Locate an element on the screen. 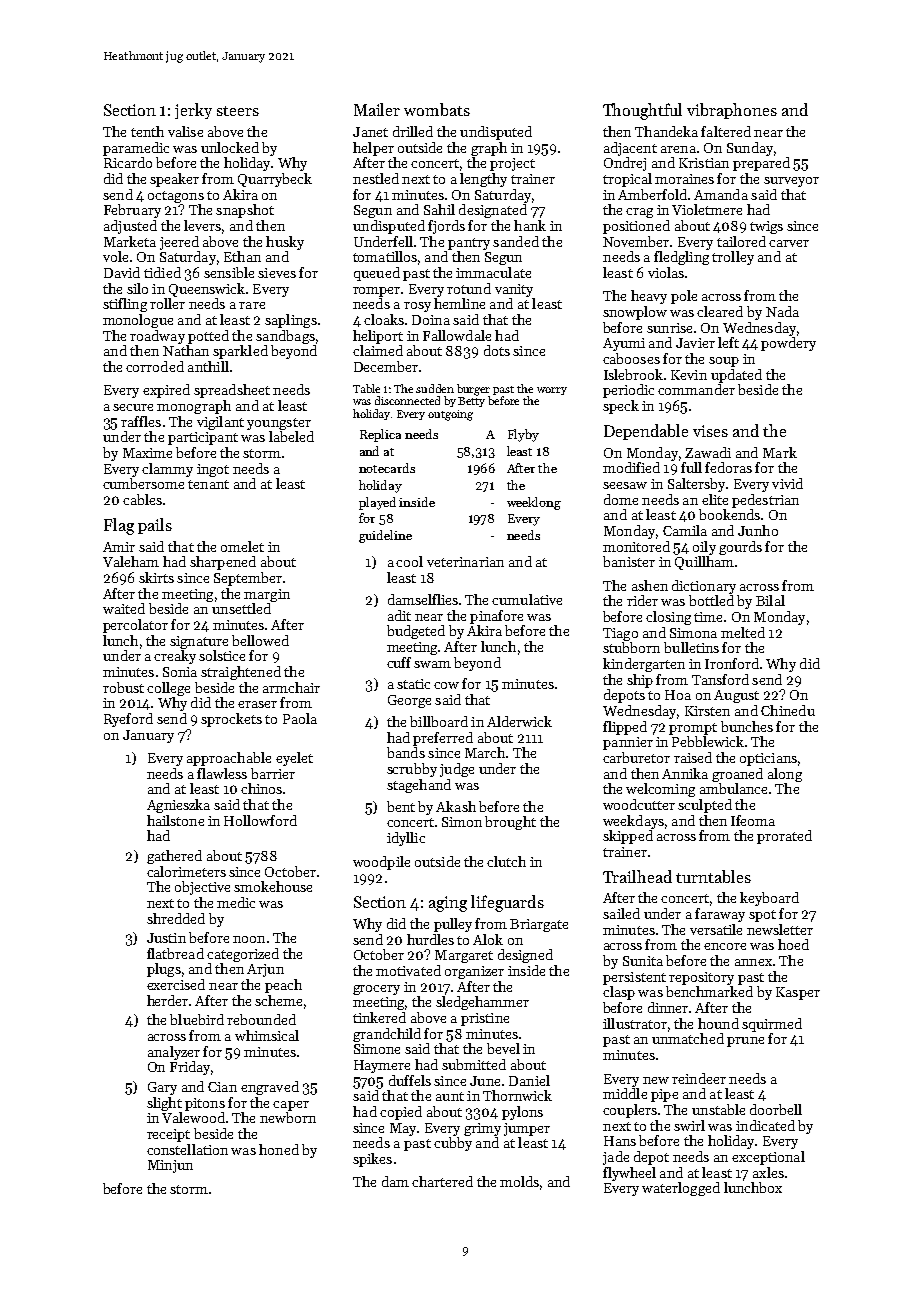 The height and width of the screenshot is (1308, 924). Minjun is located at coordinates (170, 1166).
